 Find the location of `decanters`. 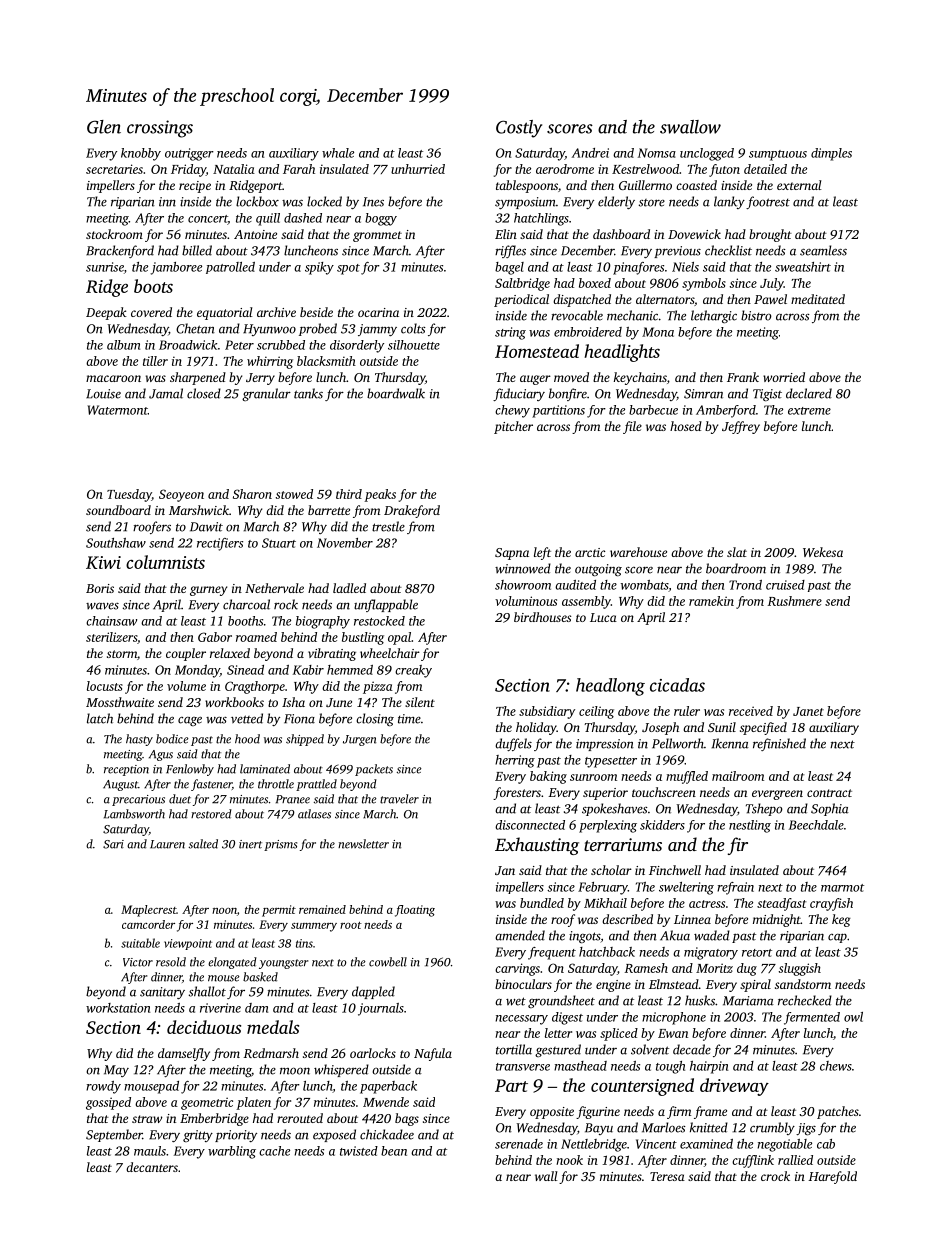

decanters is located at coordinates (152, 1167).
